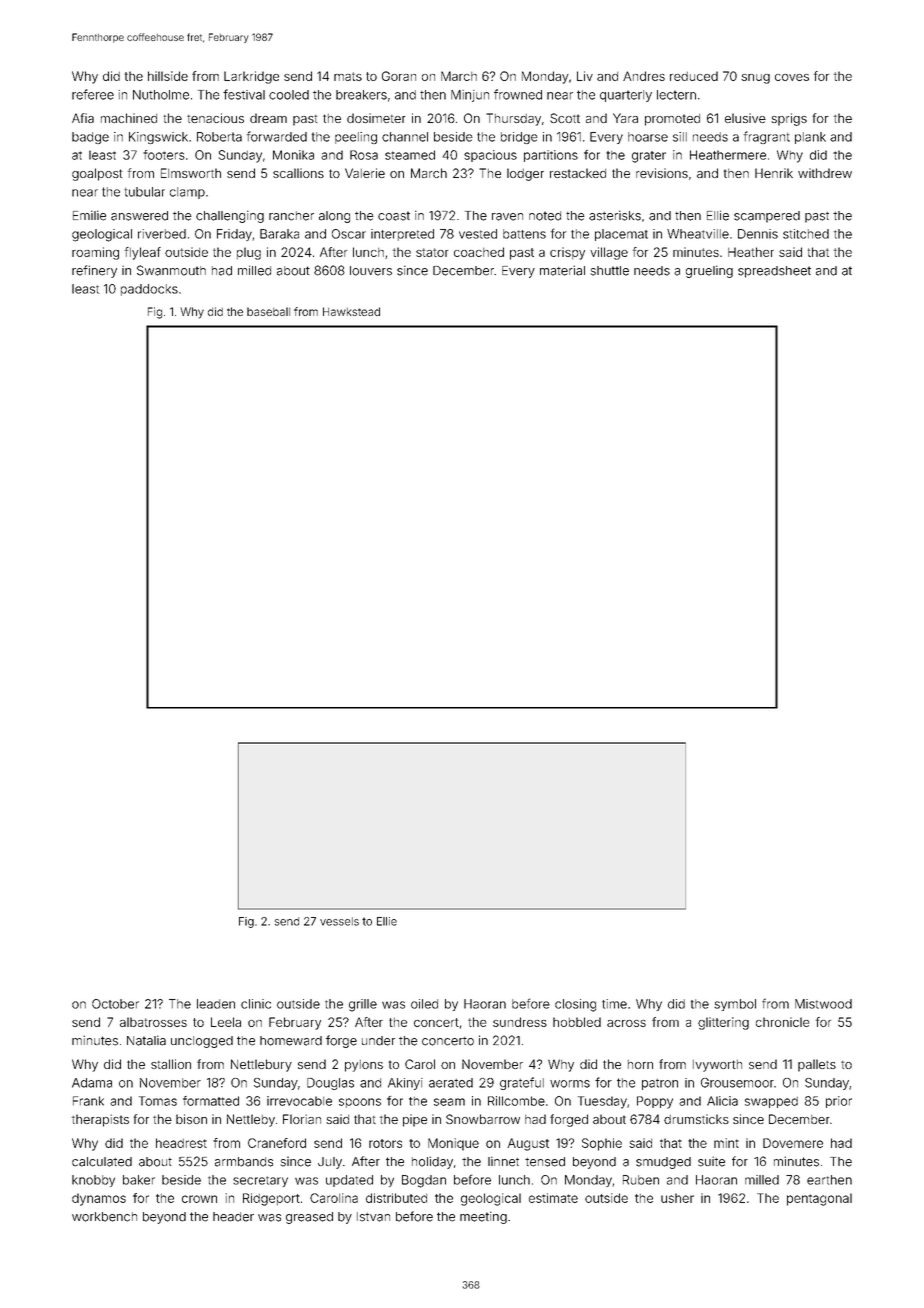 Image resolution: width=924 pixels, height=1308 pixels. What do you see at coordinates (339, 921) in the page?
I see `vessels` at bounding box center [339, 921].
